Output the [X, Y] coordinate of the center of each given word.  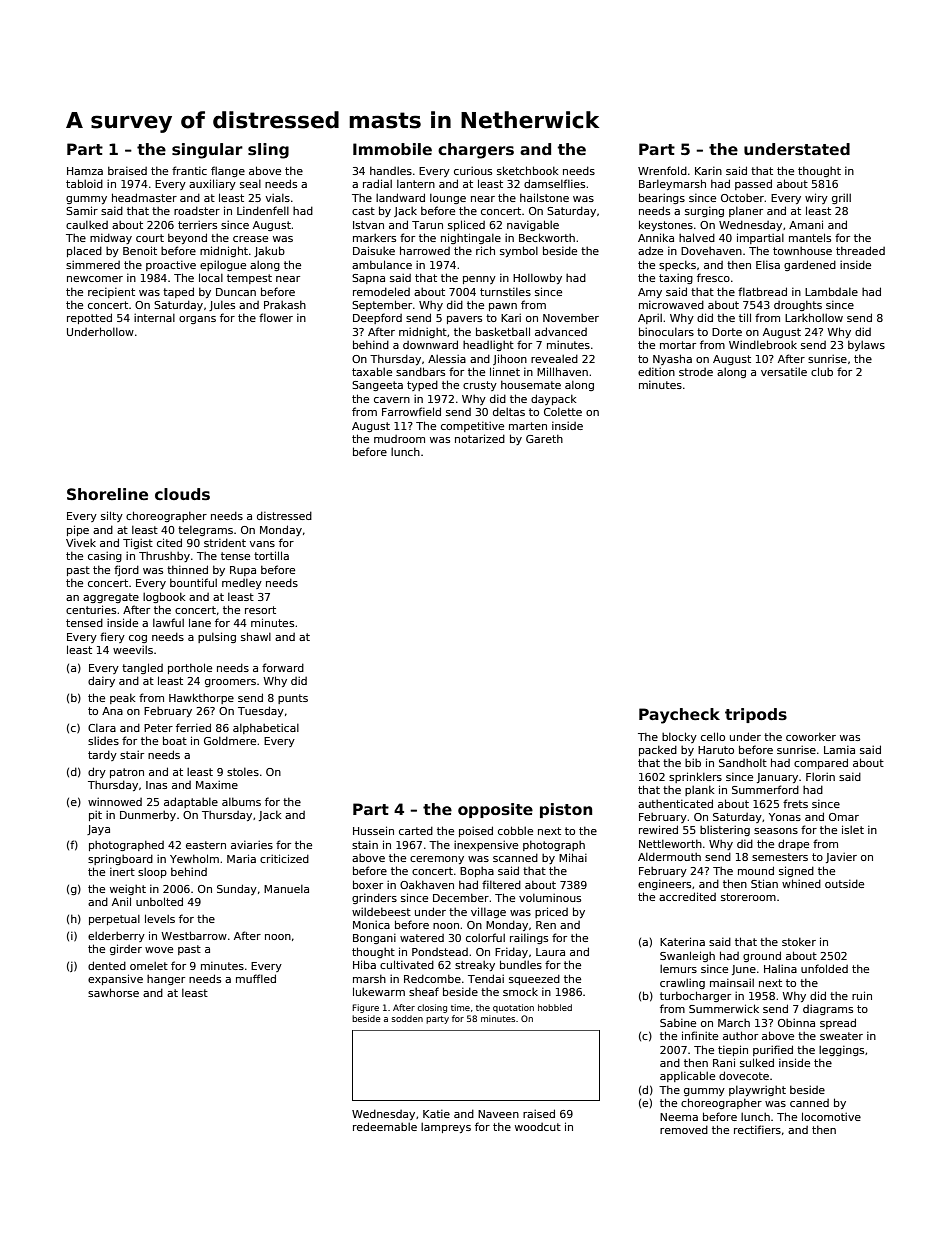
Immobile [392, 149]
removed [684, 1129]
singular [207, 151]
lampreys [446, 1128]
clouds [182, 494]
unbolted [159, 901]
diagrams [828, 1010]
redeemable [385, 1126]
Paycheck [679, 716]
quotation [513, 1008]
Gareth [544, 438]
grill [841, 199]
